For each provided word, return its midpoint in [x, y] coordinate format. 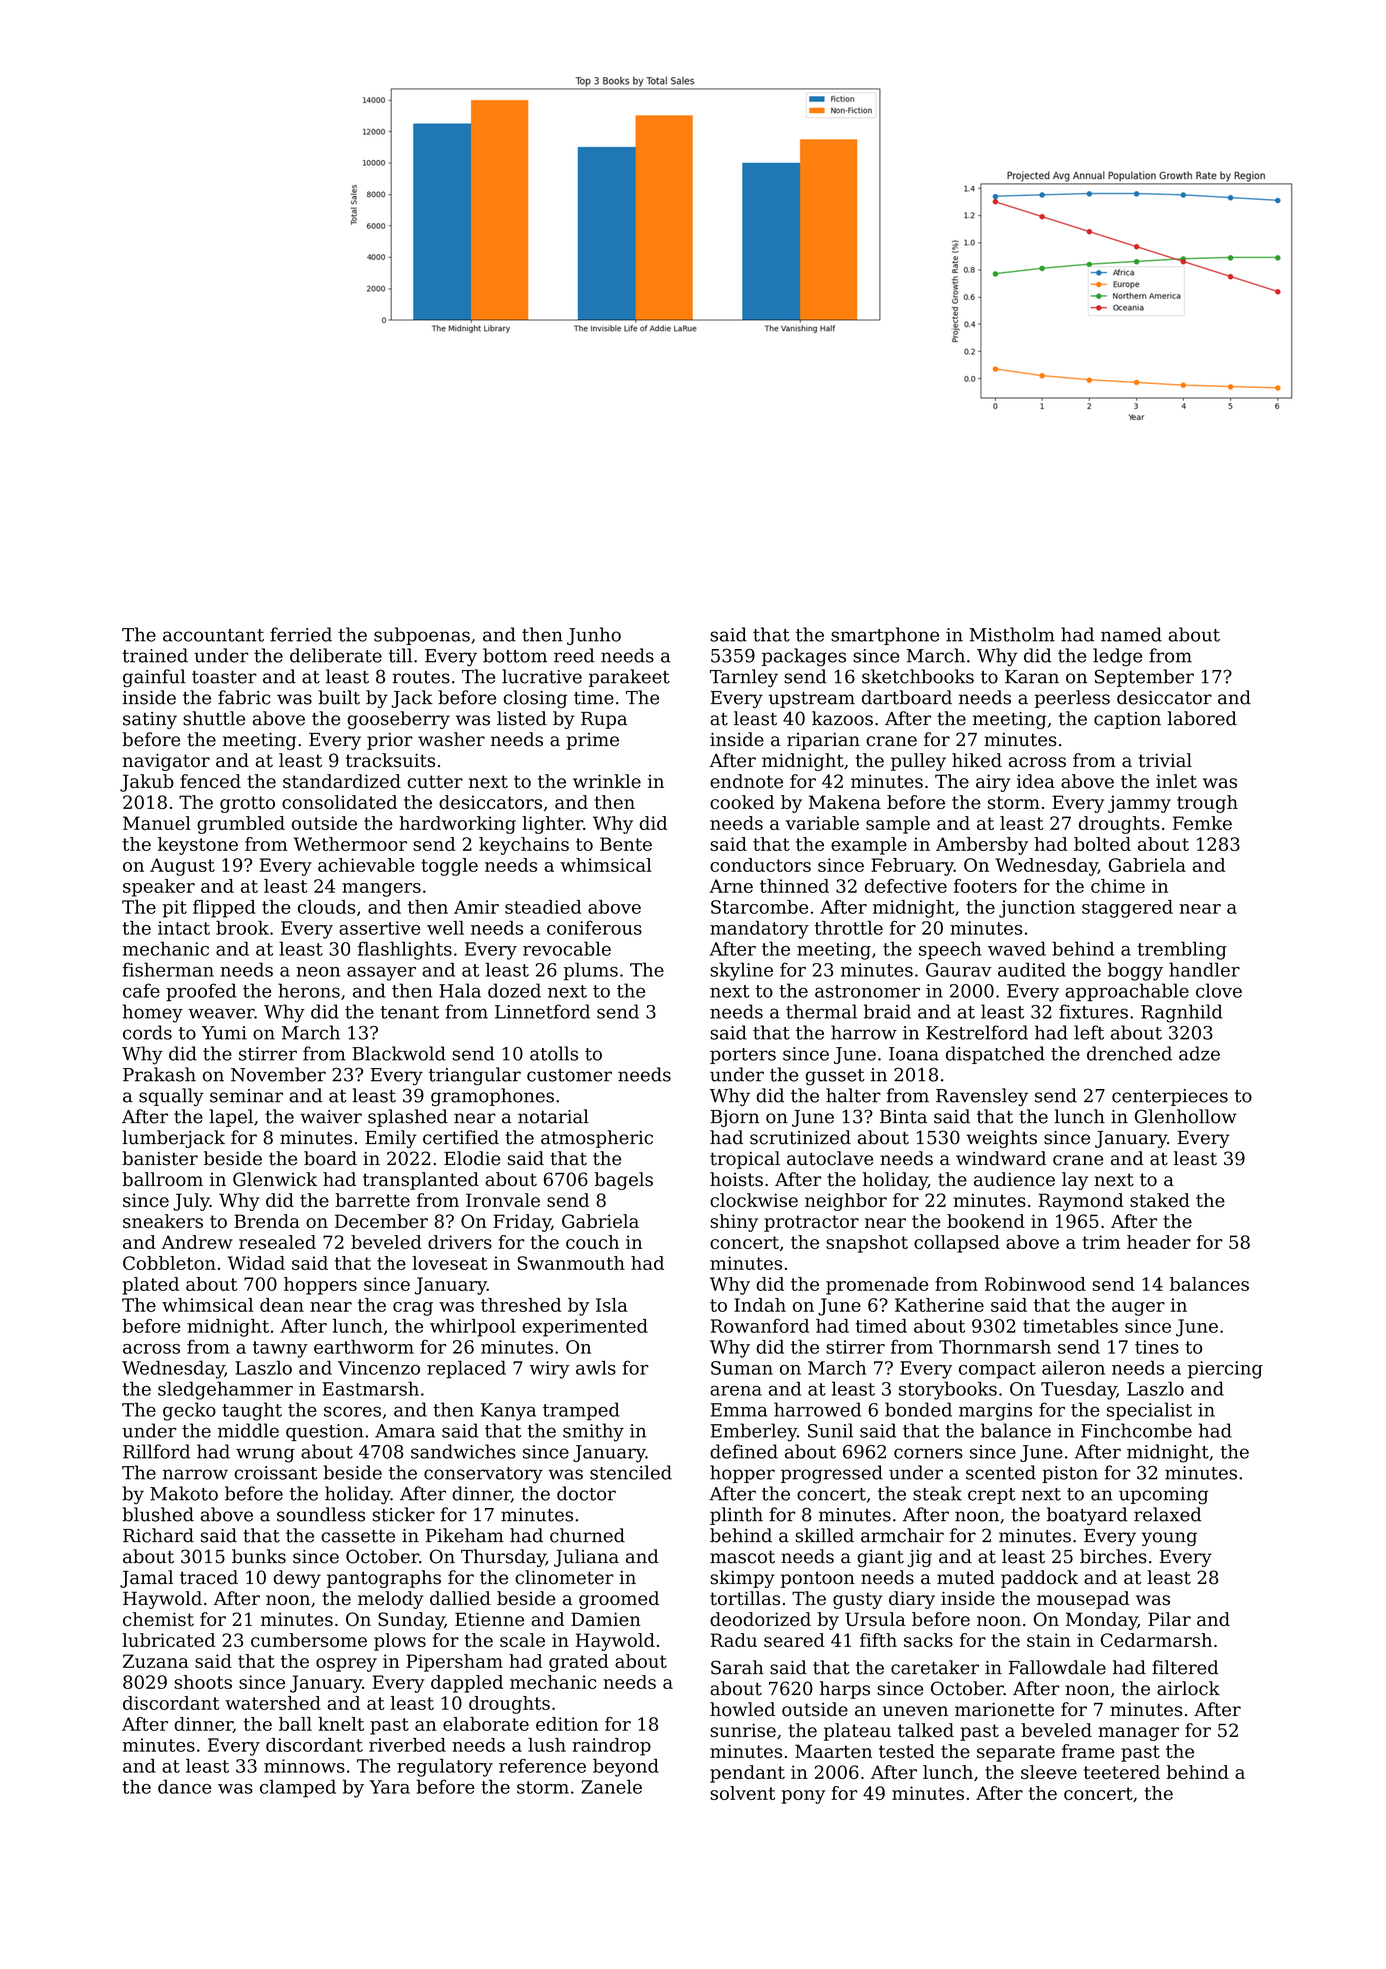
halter [853, 1095]
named [1131, 634]
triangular [475, 1076]
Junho [594, 636]
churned [587, 1535]
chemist [158, 1619]
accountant [213, 635]
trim [1101, 1242]
